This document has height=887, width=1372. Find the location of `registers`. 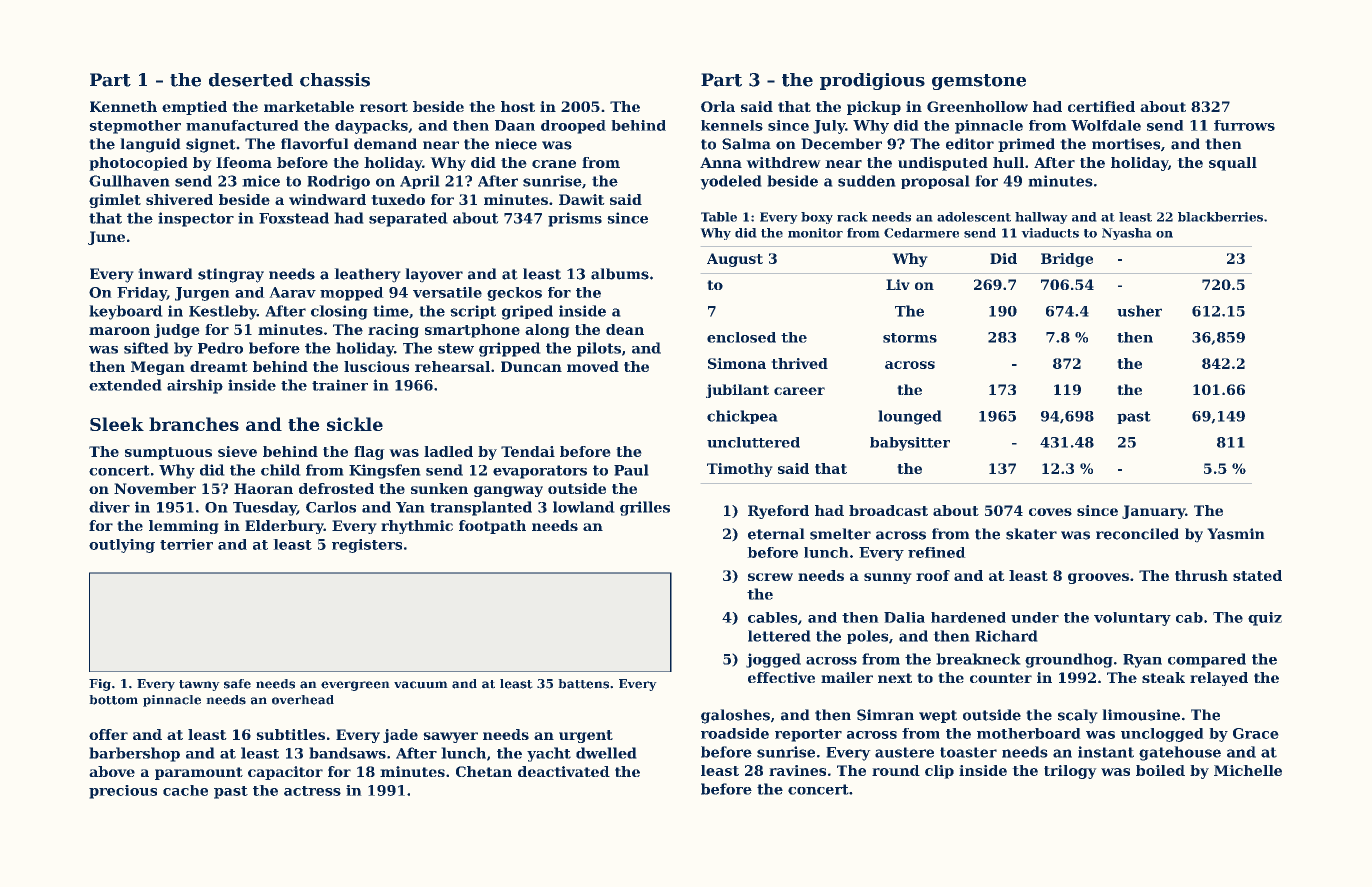

registers is located at coordinates (367, 546).
